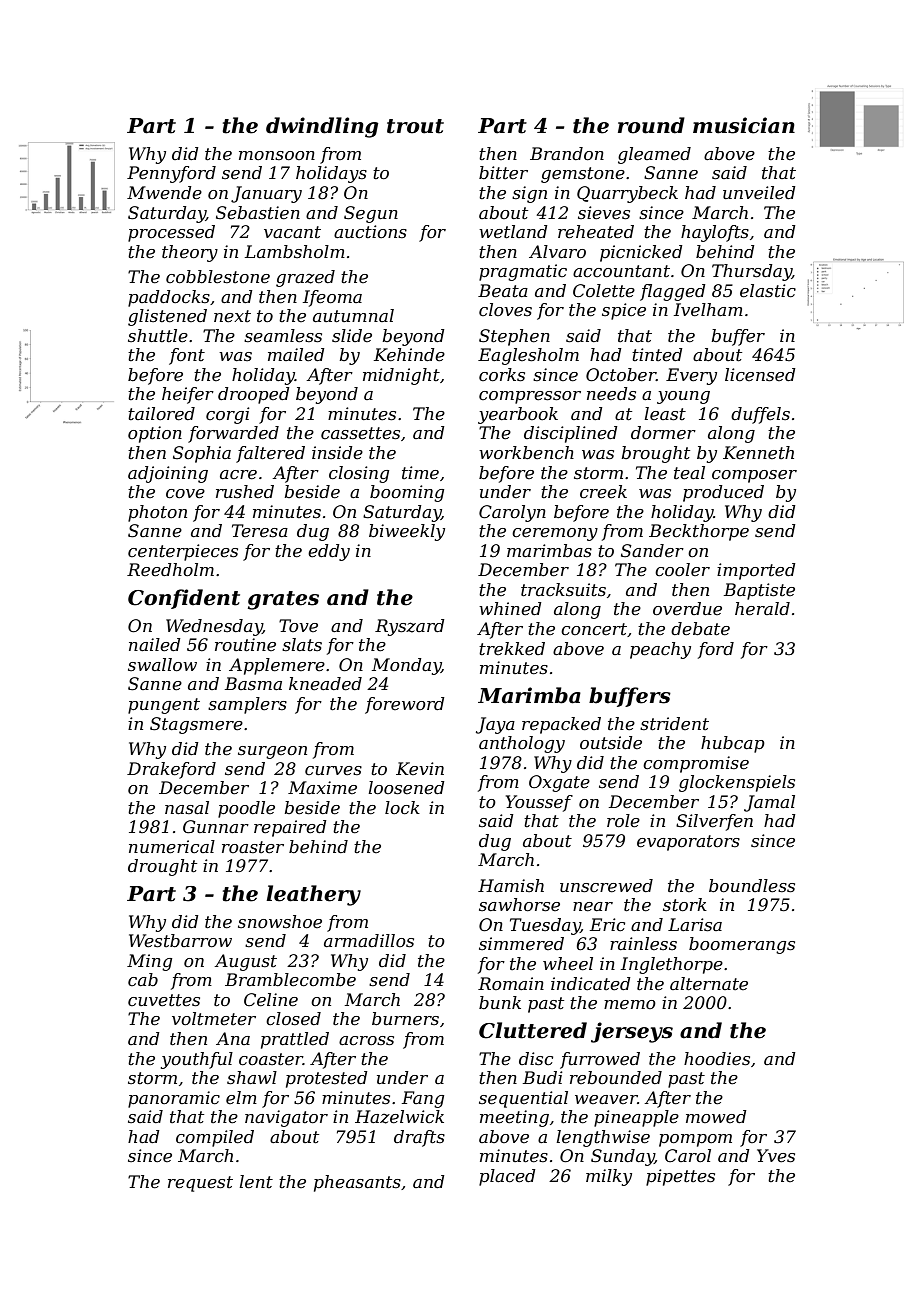 This screenshot has height=1314, width=924. What do you see at coordinates (164, 1000) in the screenshot?
I see `cuvettes` at bounding box center [164, 1000].
